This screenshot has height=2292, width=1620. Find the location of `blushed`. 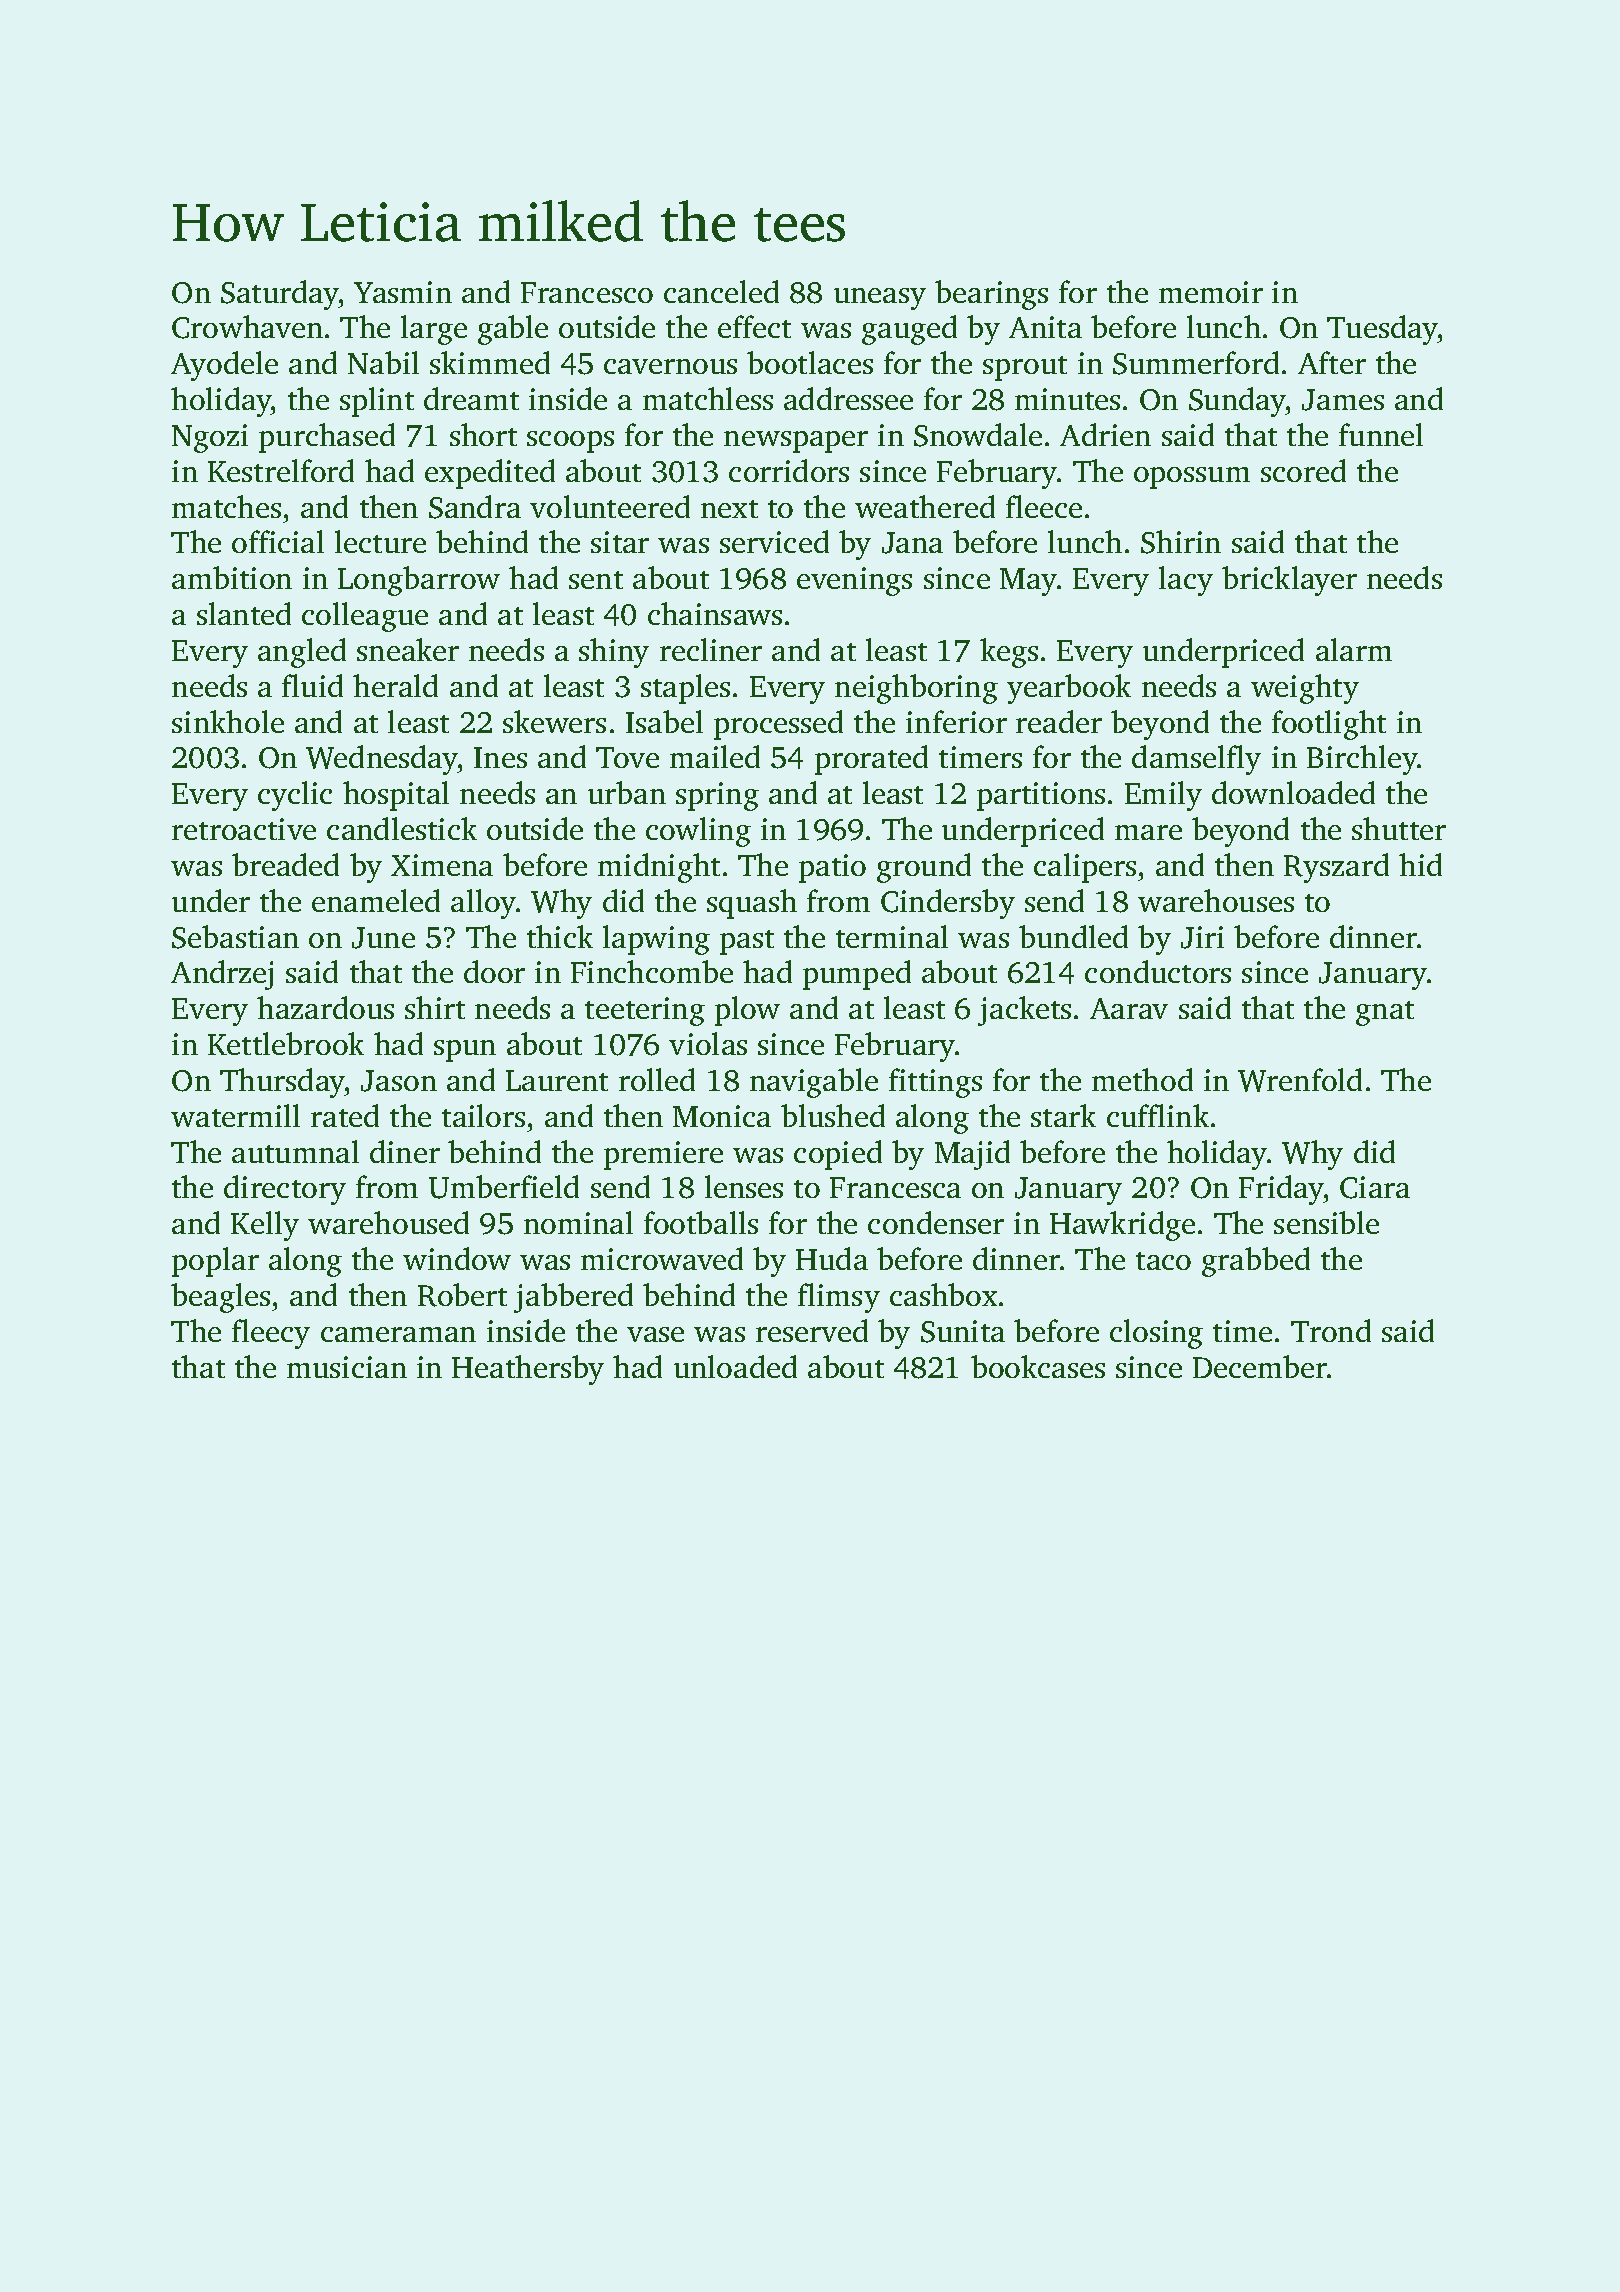

blushed is located at coordinates (833, 1115).
